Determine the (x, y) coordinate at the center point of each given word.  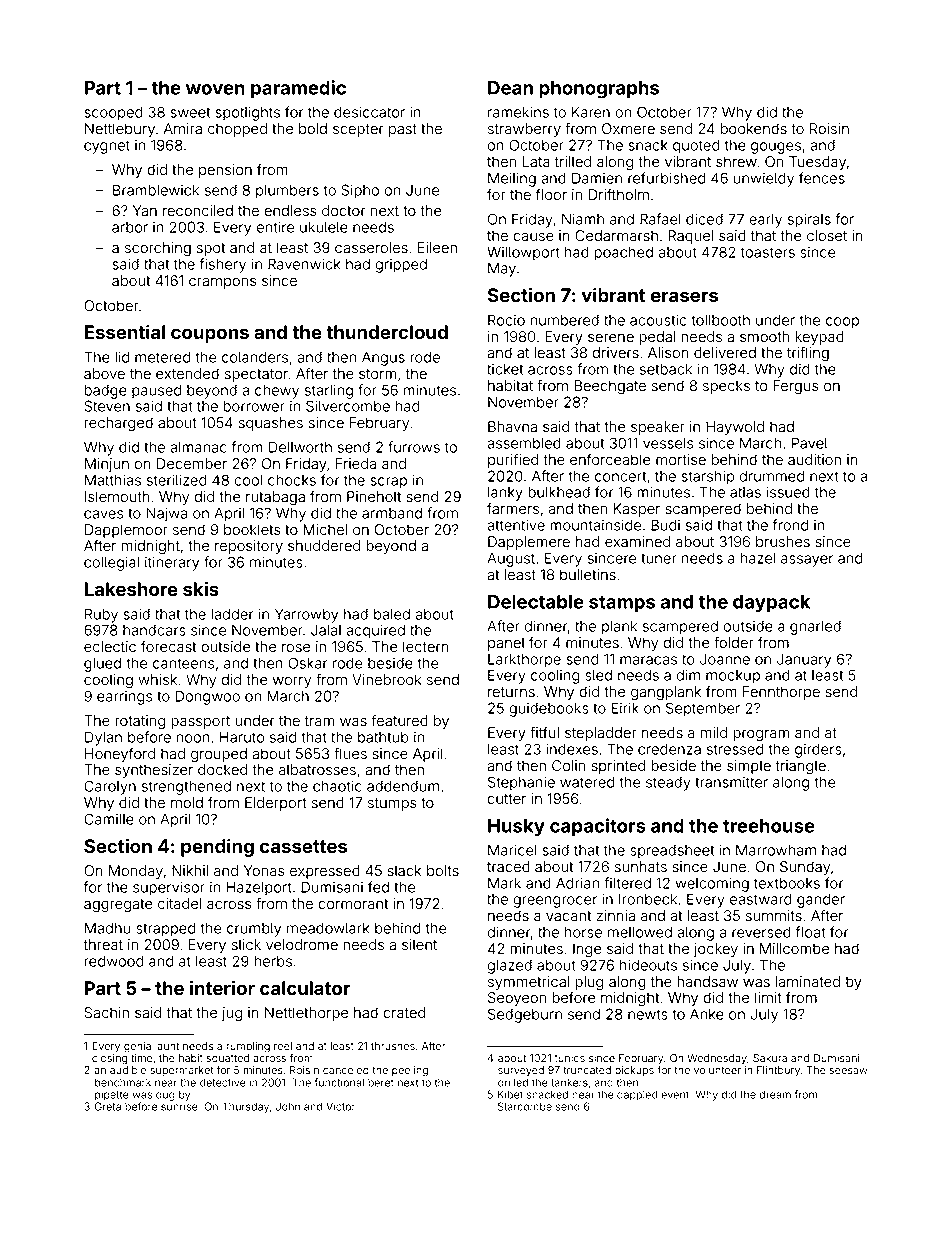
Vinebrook (387, 680)
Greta (107, 1106)
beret (381, 1083)
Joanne (725, 659)
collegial (111, 563)
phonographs (599, 90)
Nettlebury (120, 130)
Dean (510, 88)
